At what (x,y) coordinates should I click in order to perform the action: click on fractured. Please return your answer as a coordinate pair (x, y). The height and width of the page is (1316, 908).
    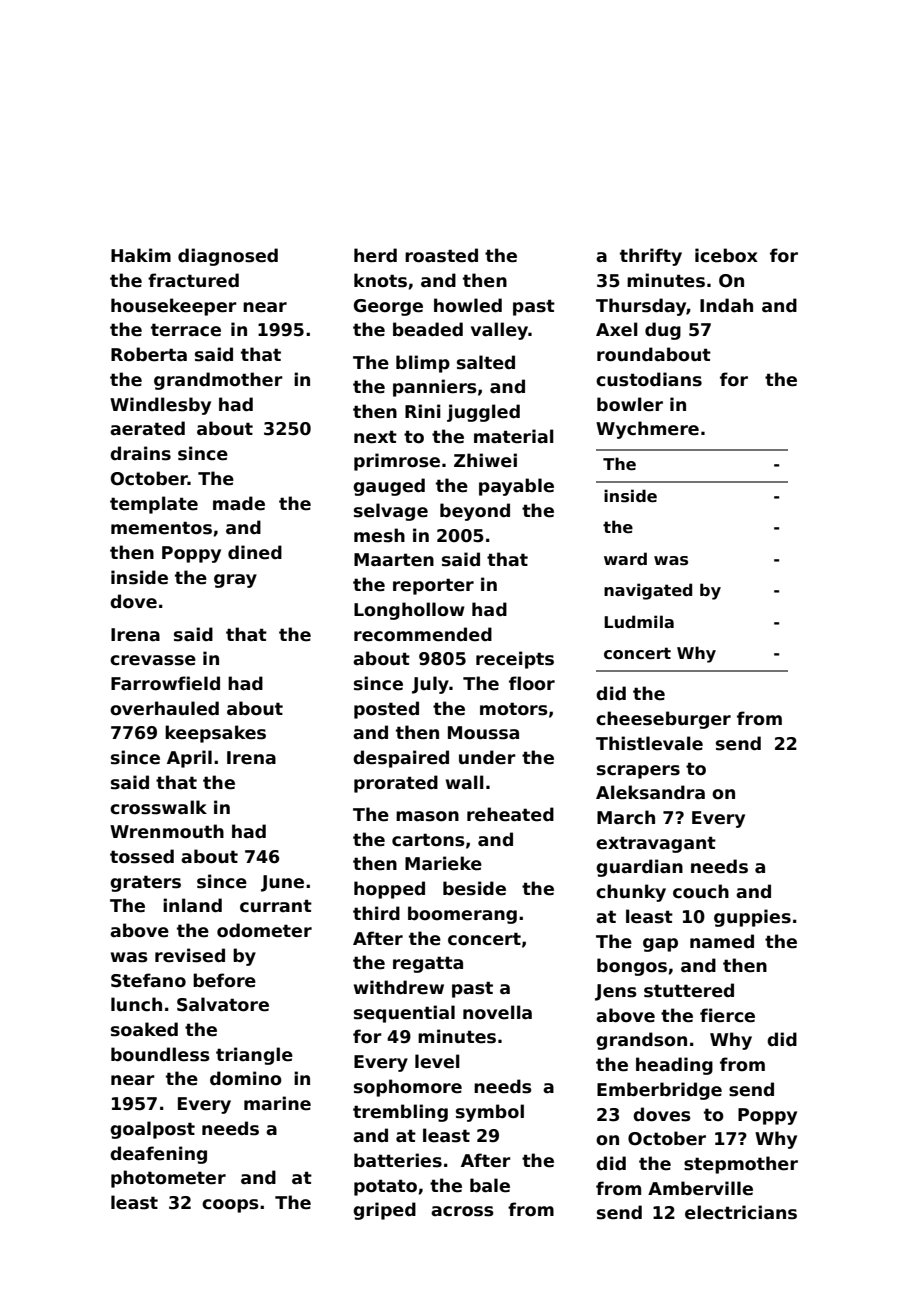
    Looking at the image, I should click on (193, 280).
